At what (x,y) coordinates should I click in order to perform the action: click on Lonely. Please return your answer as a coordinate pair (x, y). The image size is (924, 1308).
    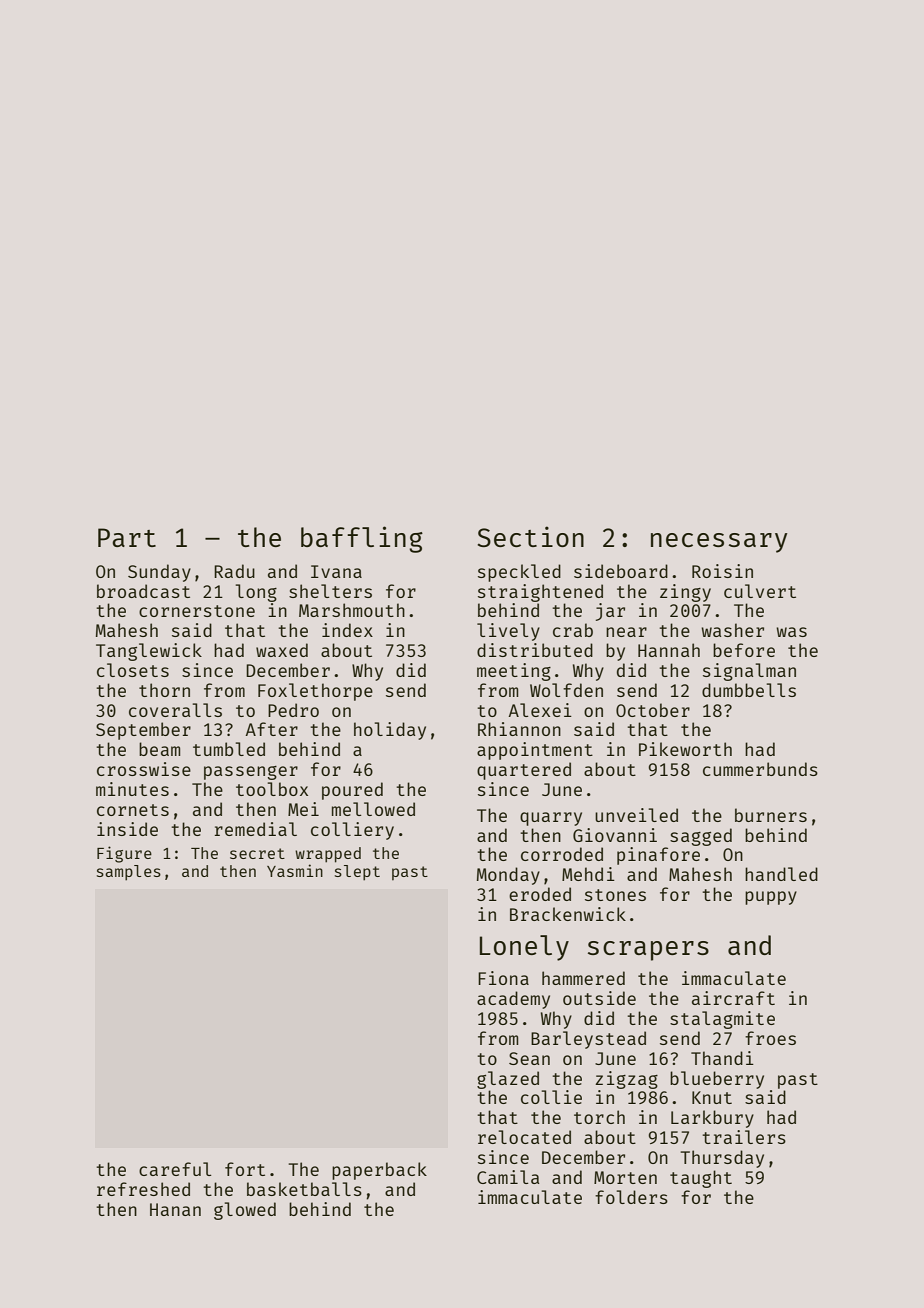
    Looking at the image, I should click on (524, 948).
